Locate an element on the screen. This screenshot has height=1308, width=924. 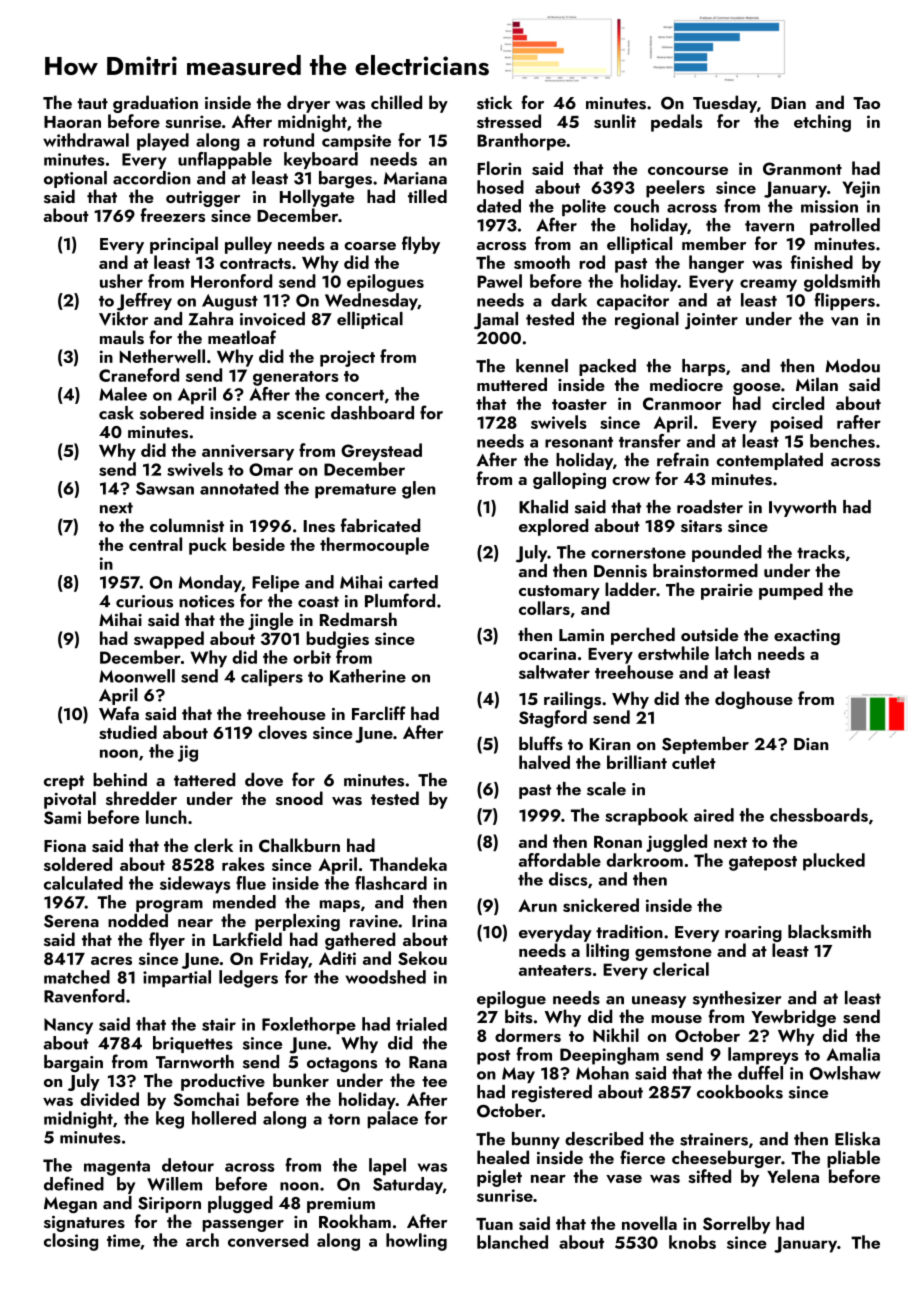
pounded is located at coordinates (727, 553).
